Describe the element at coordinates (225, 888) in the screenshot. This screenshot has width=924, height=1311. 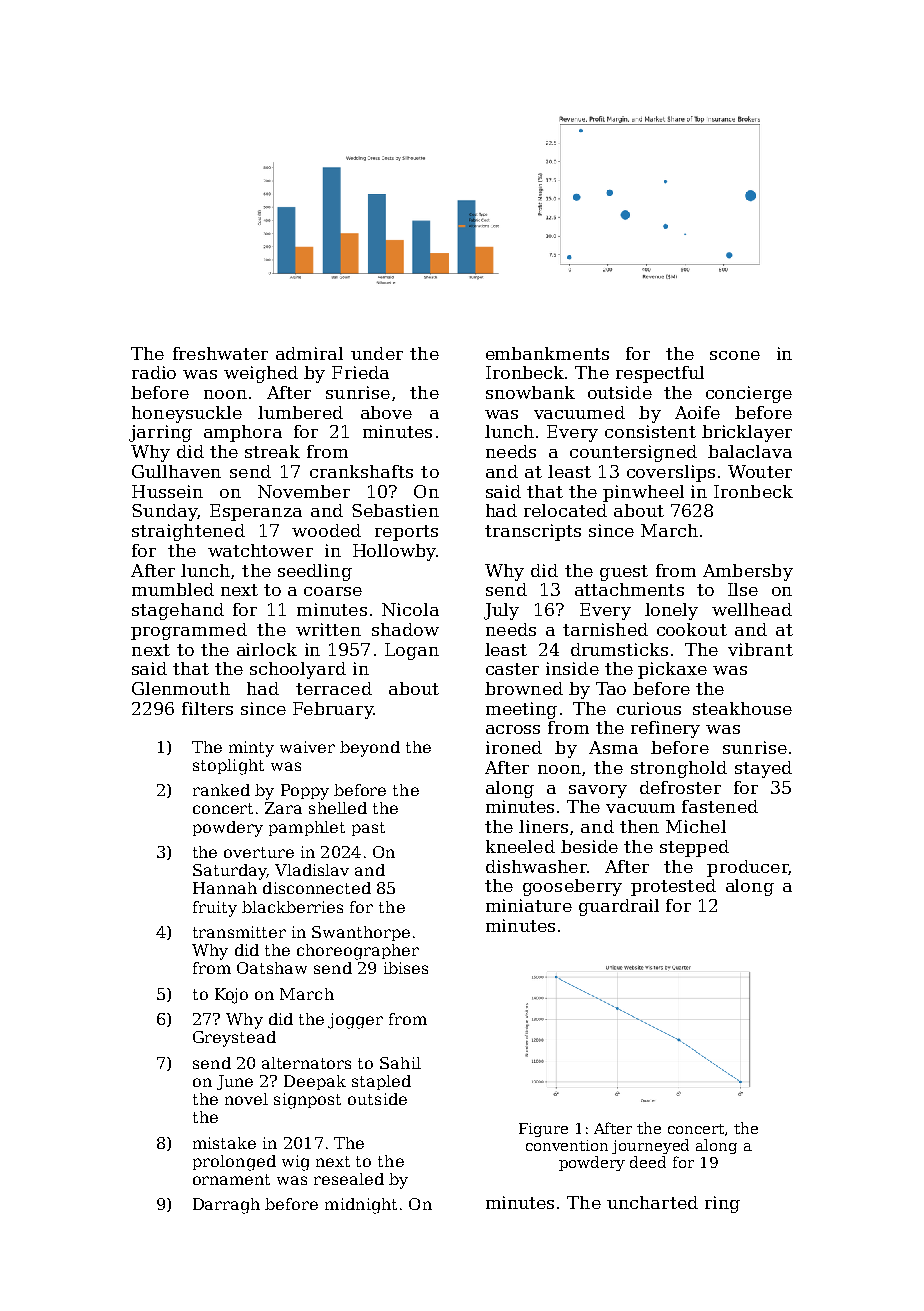
I see `Hannah` at that location.
